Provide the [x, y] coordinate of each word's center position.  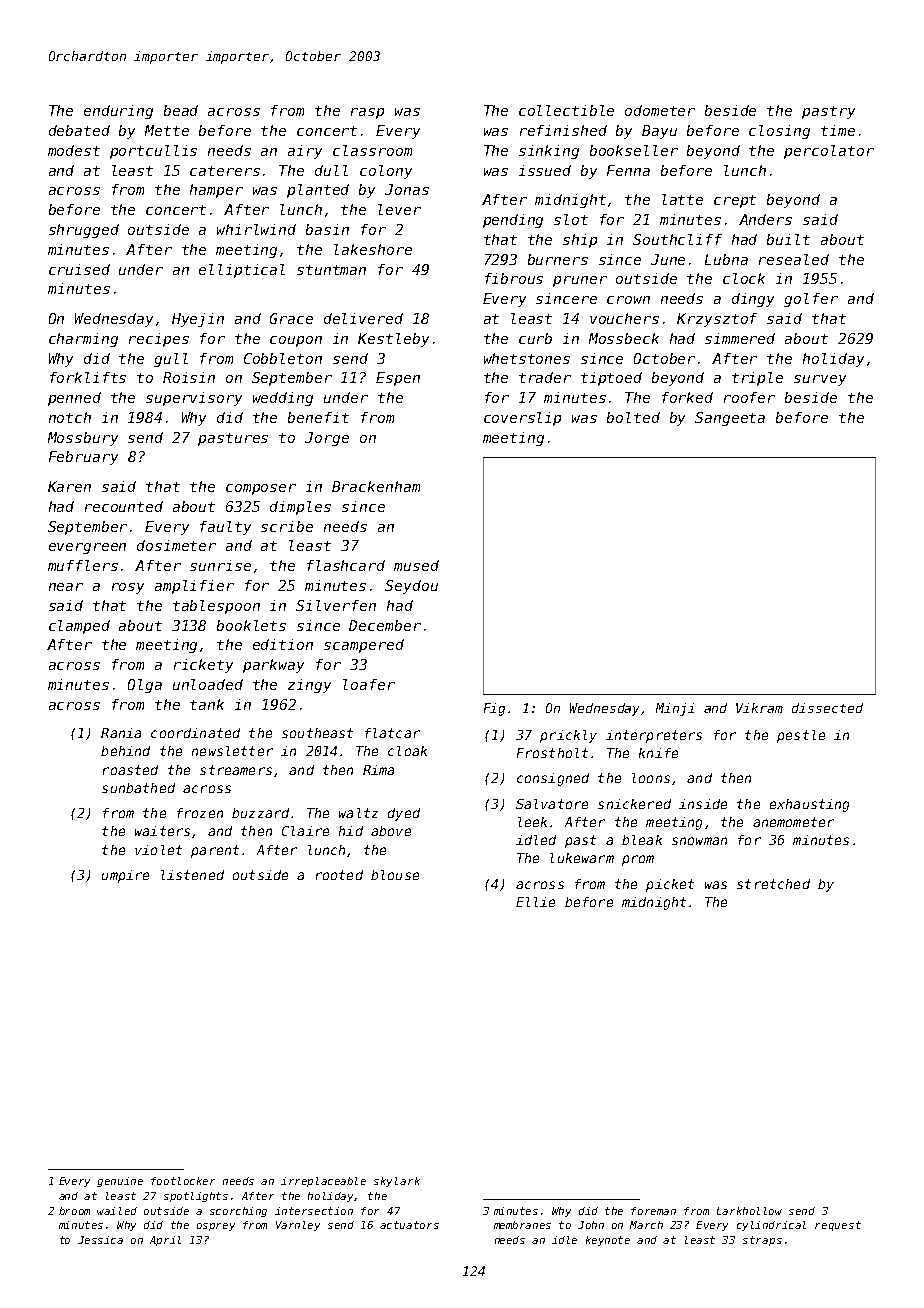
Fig [494, 709]
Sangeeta [730, 419]
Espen [398, 379]
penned [74, 399]
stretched [773, 884]
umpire [125, 876]
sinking [549, 152]
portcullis [153, 152]
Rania [121, 733]
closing [779, 132]
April [165, 1241]
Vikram [759, 708]
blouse [395, 875]
